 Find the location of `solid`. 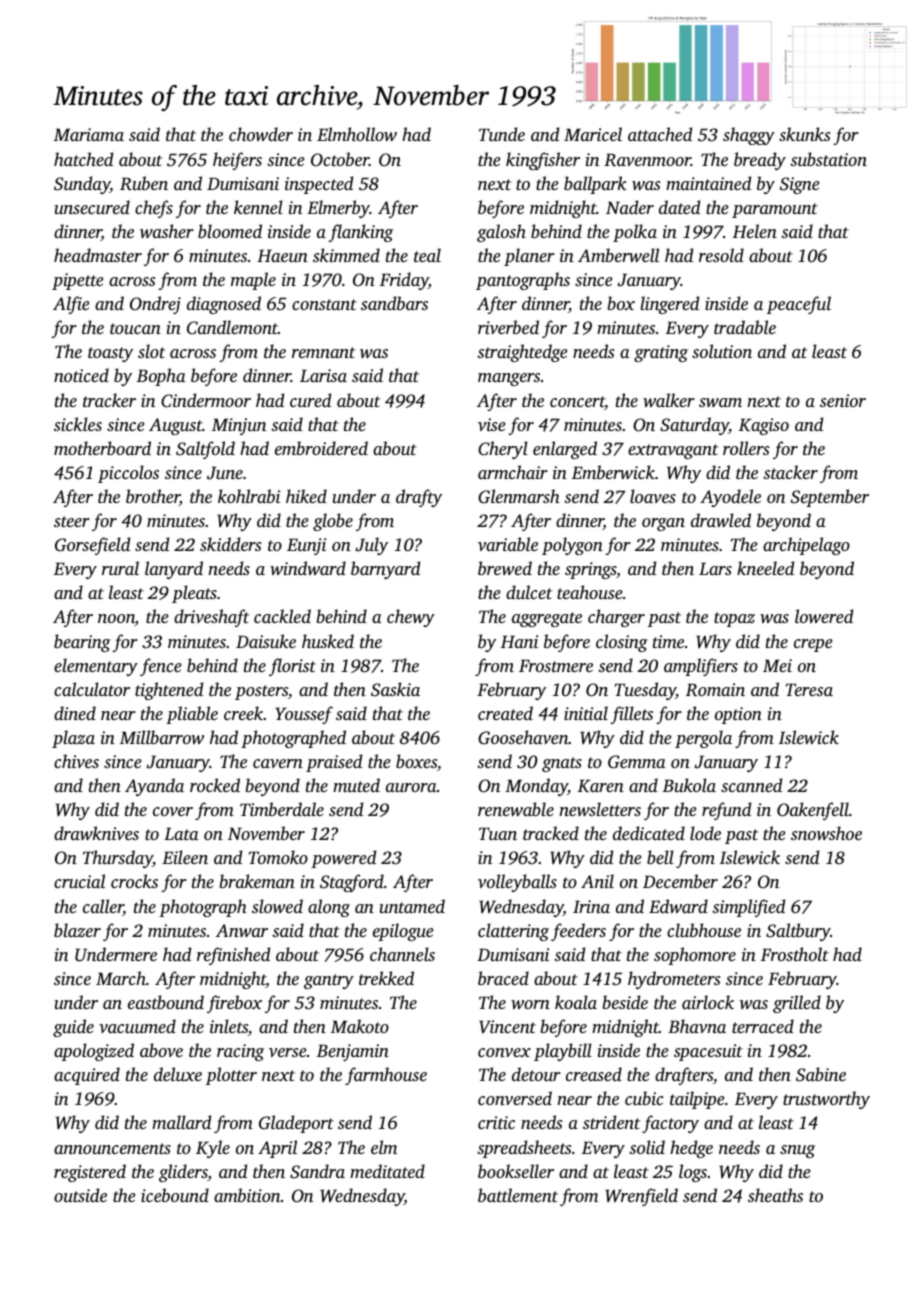

solid is located at coordinates (647, 1147).
